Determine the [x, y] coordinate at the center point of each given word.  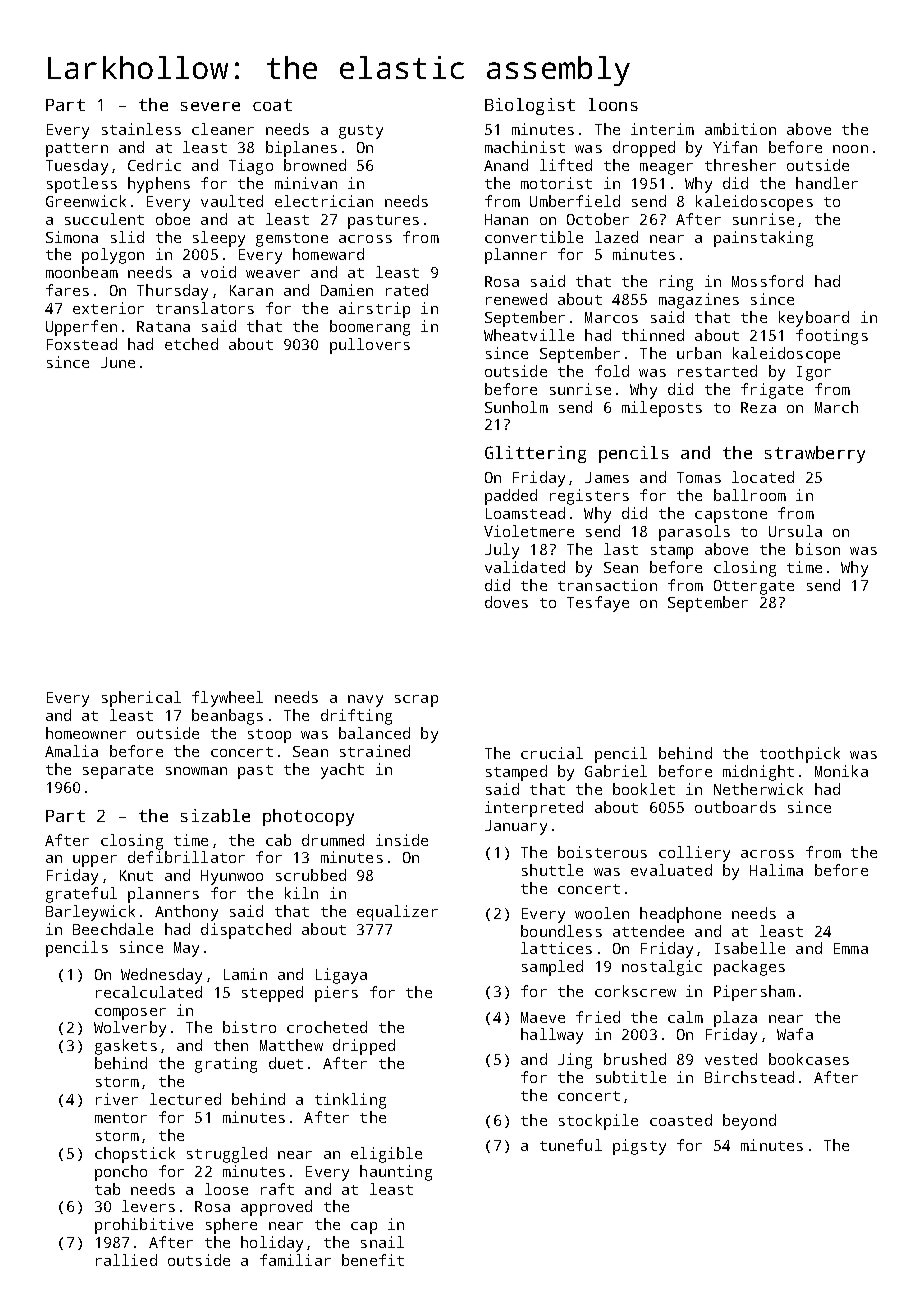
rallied [126, 1260]
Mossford [767, 281]
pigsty [639, 1147]
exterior [108, 308]
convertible [534, 237]
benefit [373, 1260]
